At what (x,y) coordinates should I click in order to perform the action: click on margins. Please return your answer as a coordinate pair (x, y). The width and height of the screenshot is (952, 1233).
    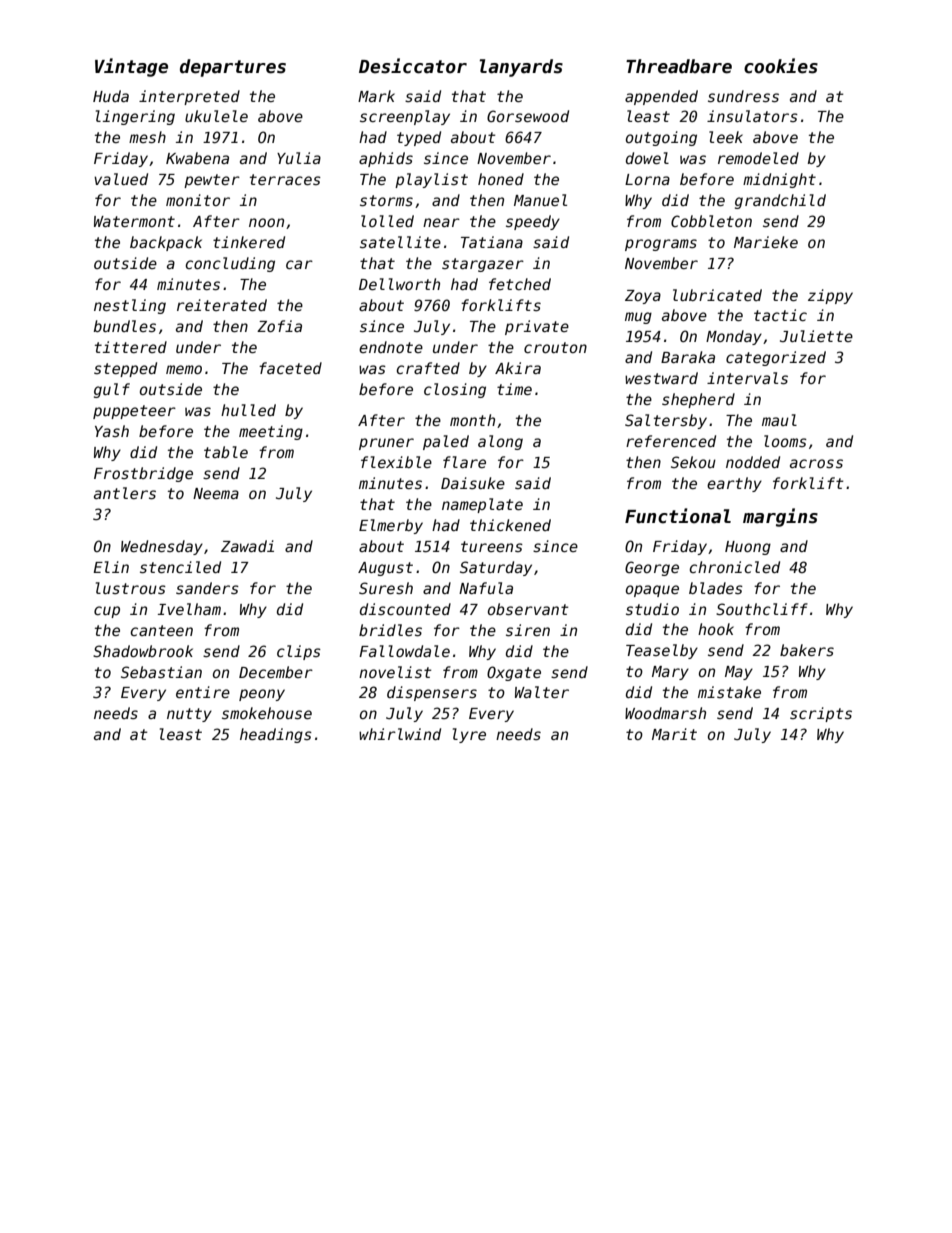
    Looking at the image, I should click on (780, 517).
